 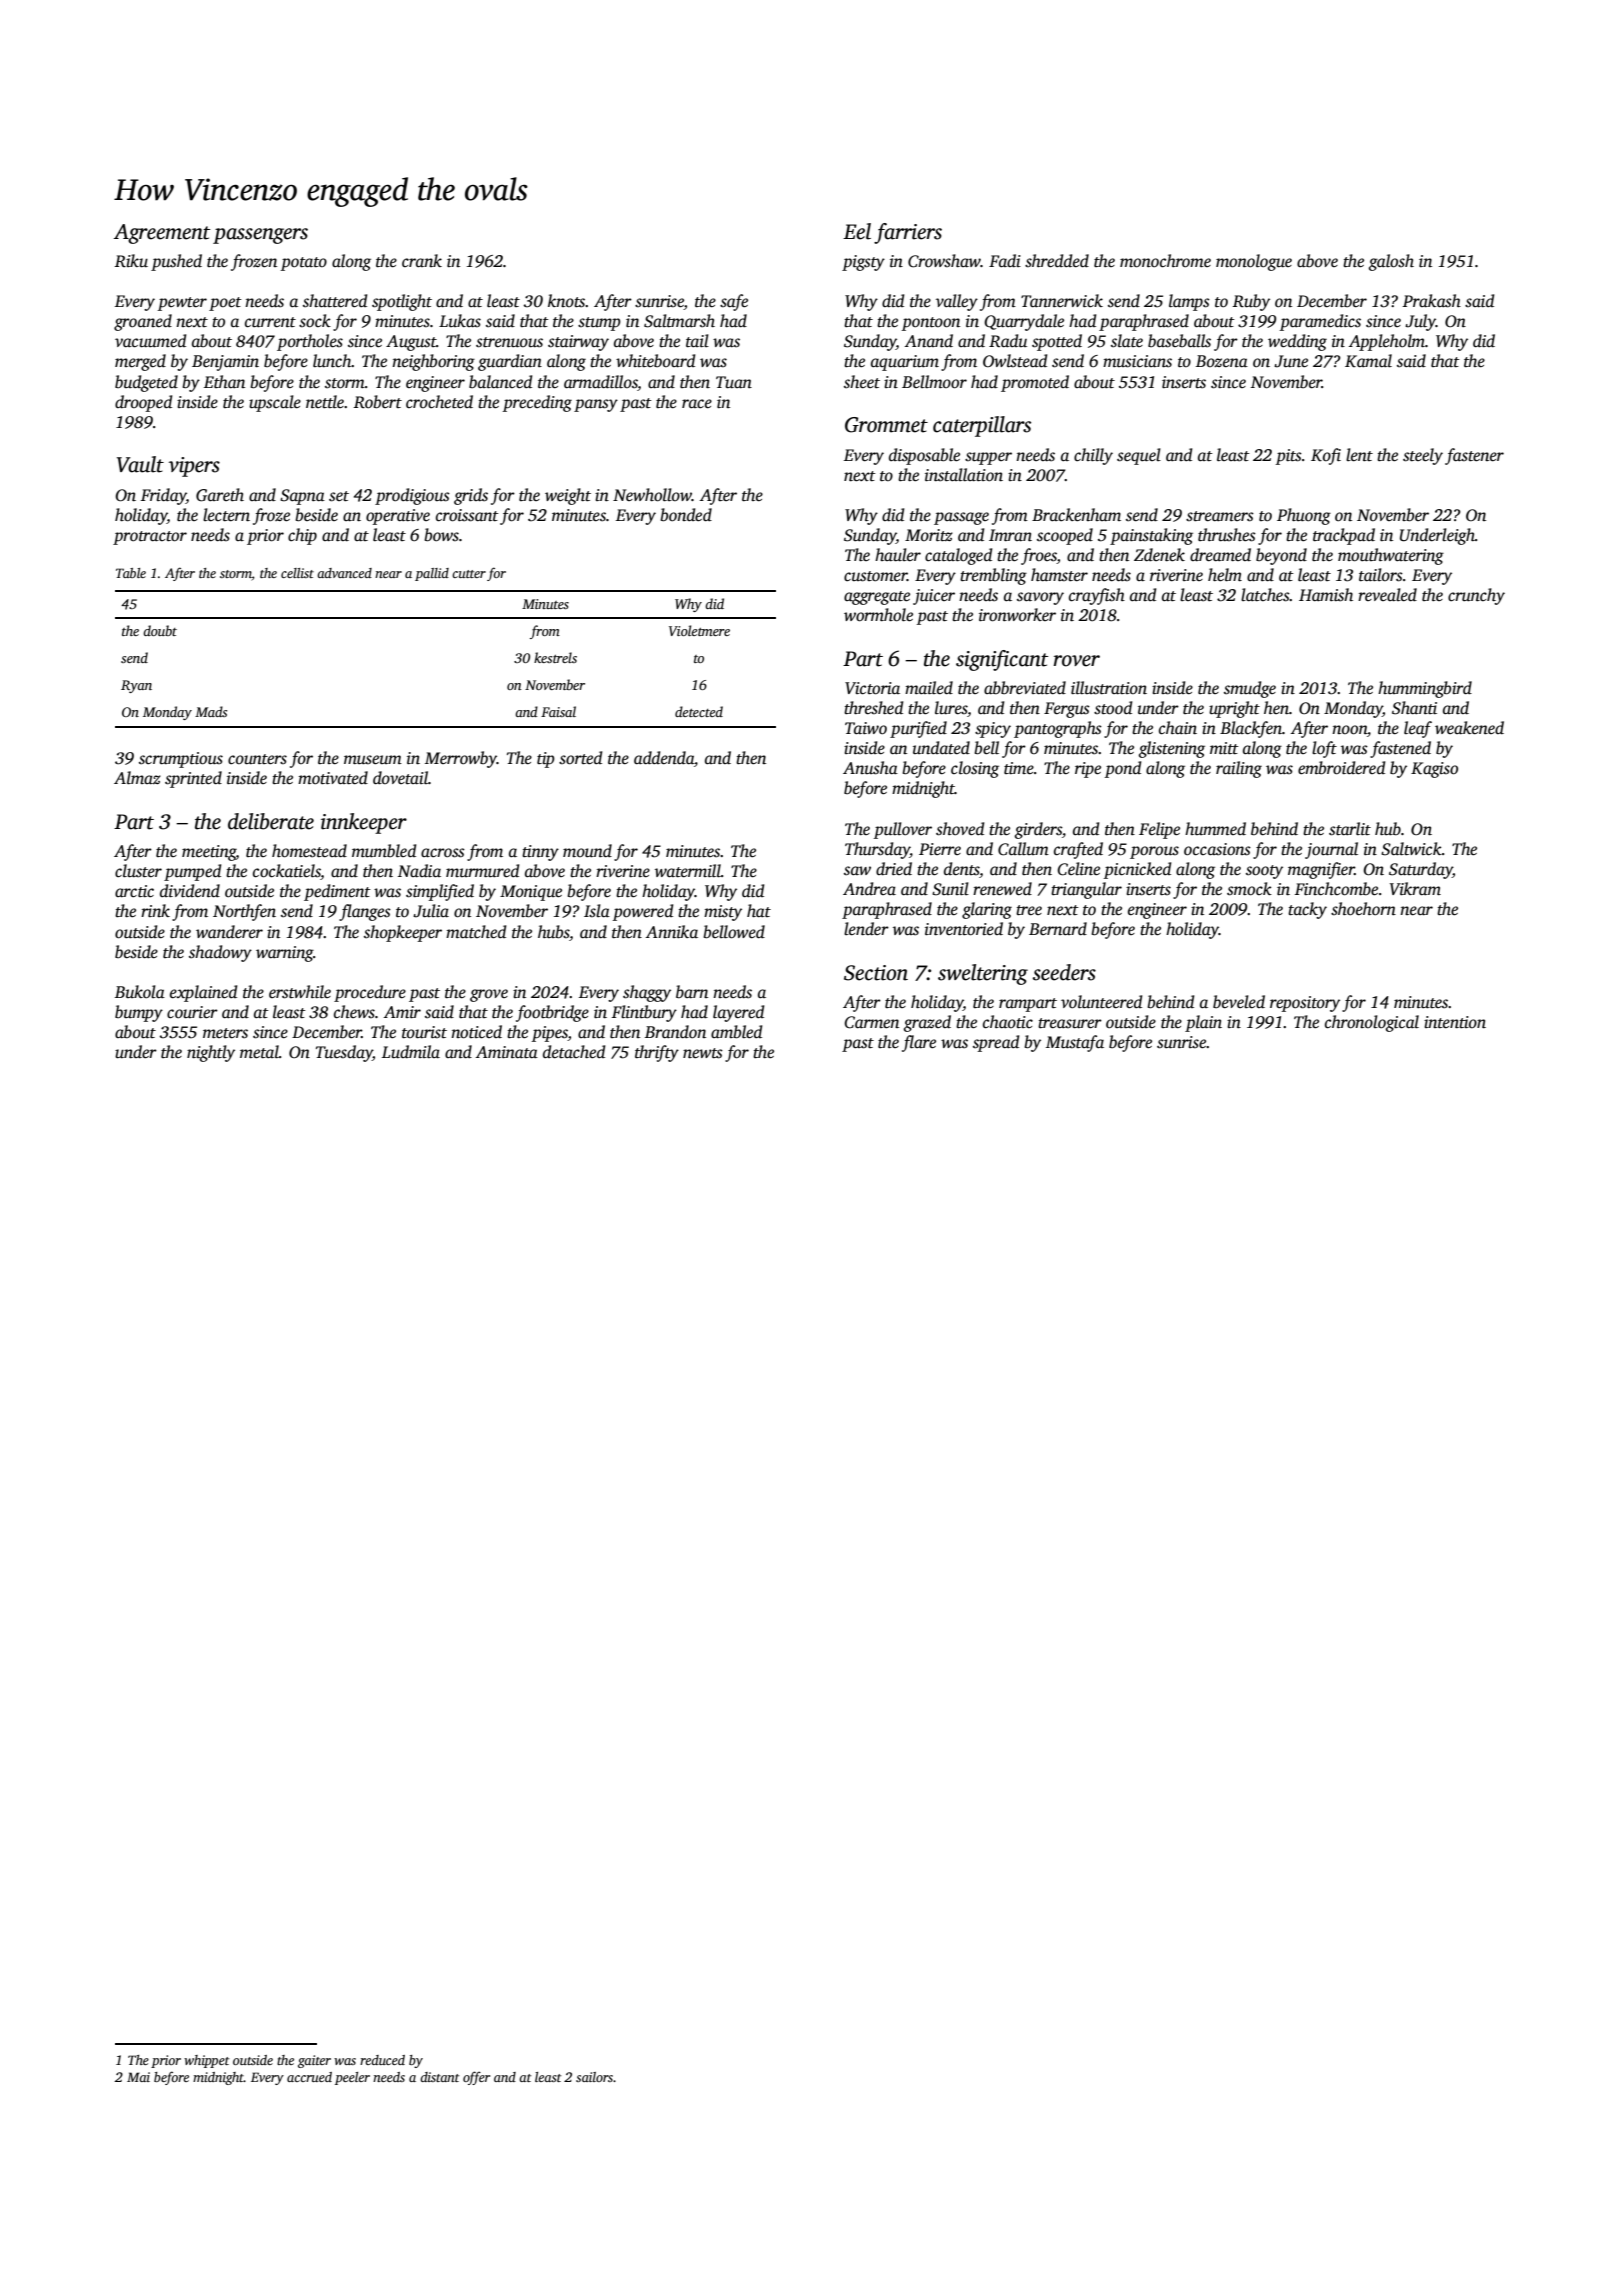 What do you see at coordinates (594, 2077) in the screenshot?
I see `sailors` at bounding box center [594, 2077].
